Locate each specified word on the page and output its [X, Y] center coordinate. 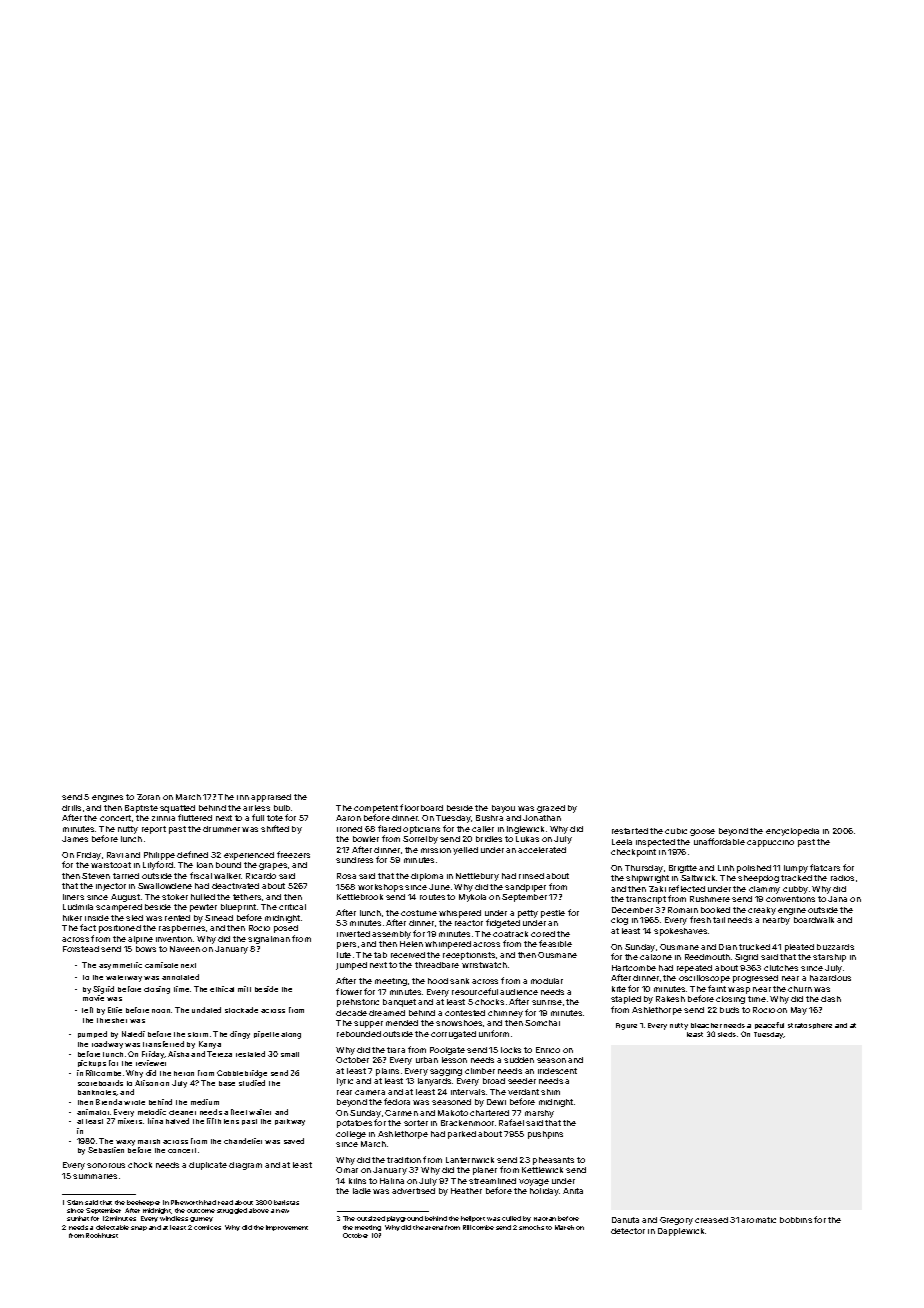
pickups [92, 1063]
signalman [269, 940]
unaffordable [719, 841]
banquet [399, 1003]
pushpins [545, 1135]
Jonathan [542, 818]
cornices [207, 1227]
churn [800, 989]
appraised [271, 798]
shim [550, 1092]
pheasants [553, 1161]
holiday [544, 1192]
